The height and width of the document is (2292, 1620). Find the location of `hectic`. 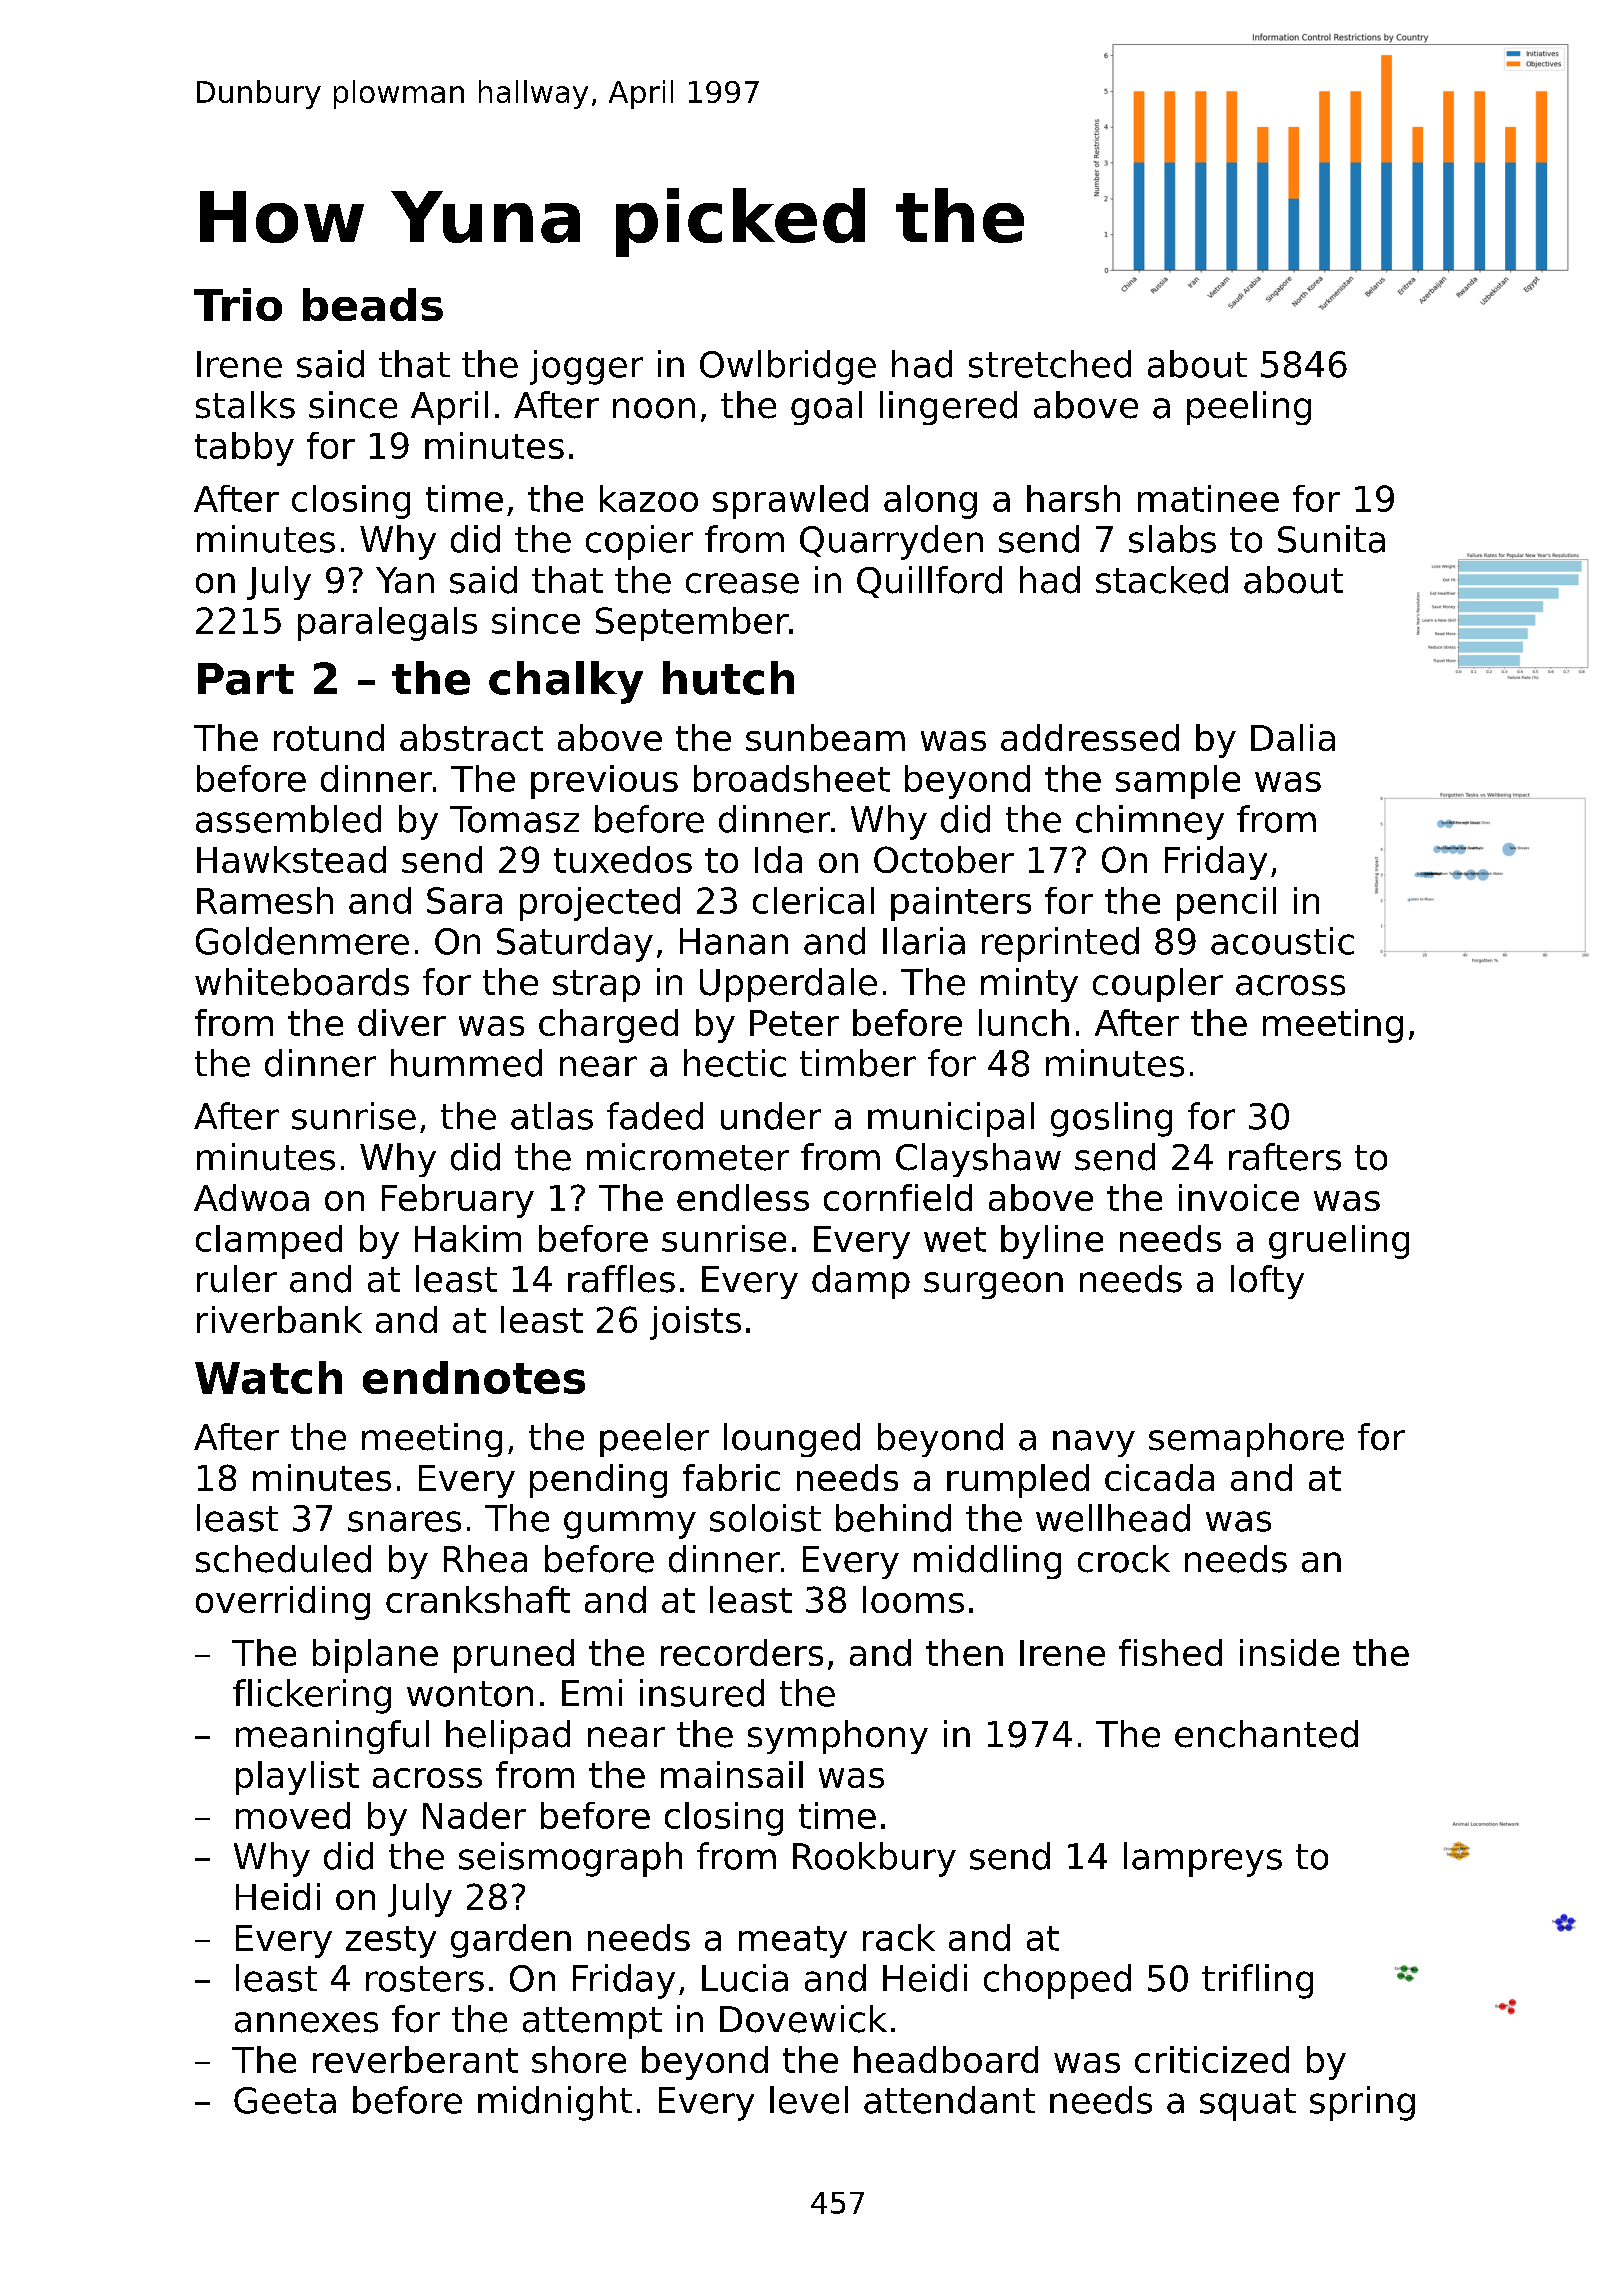

hectic is located at coordinates (735, 1063).
